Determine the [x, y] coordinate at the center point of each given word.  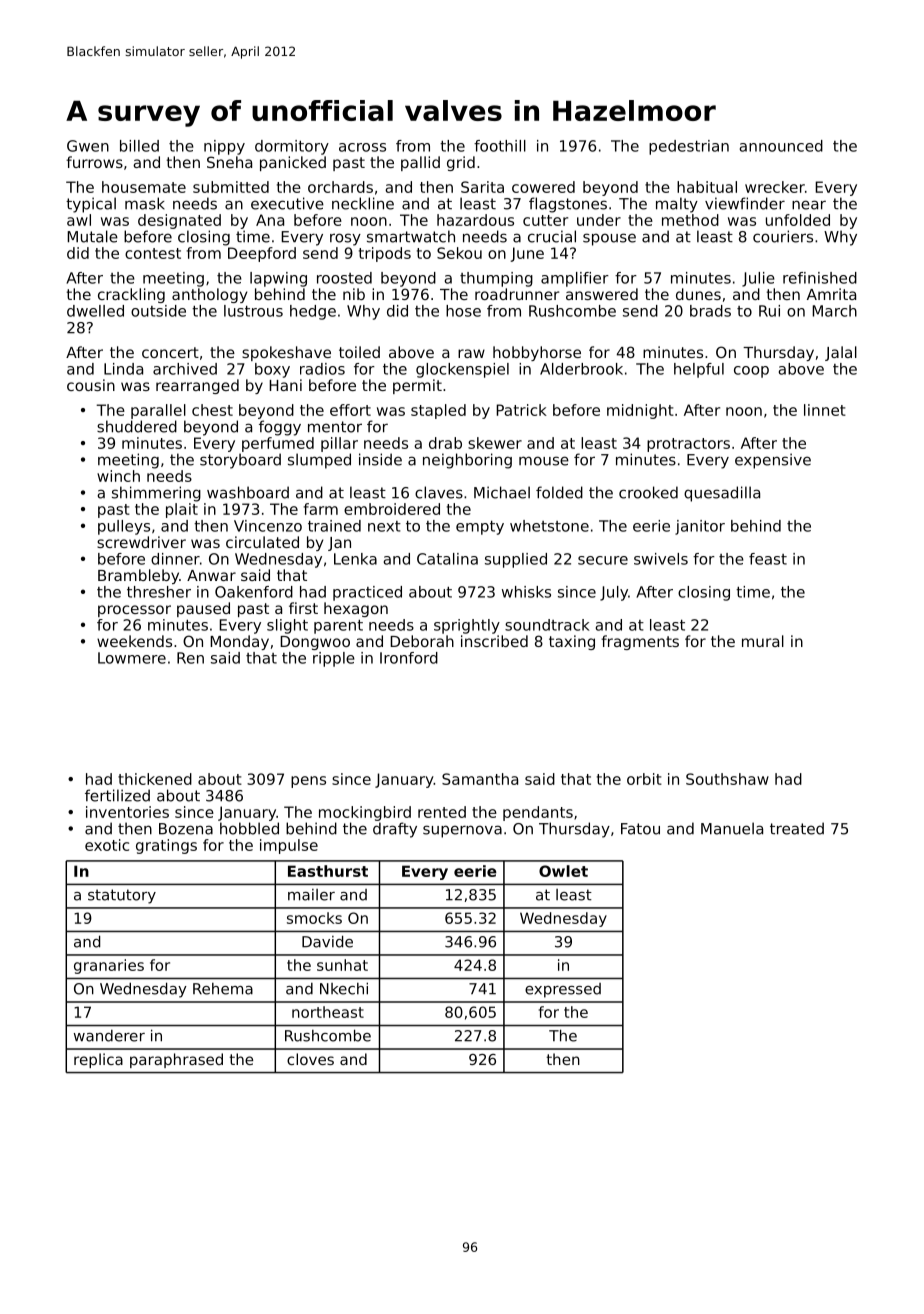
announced [781, 146]
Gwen [88, 146]
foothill [500, 146]
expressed [563, 990]
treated [797, 828]
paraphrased [176, 1060]
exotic [107, 845]
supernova [462, 831]
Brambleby [138, 576]
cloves [310, 1059]
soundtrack [547, 625]
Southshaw [727, 779]
